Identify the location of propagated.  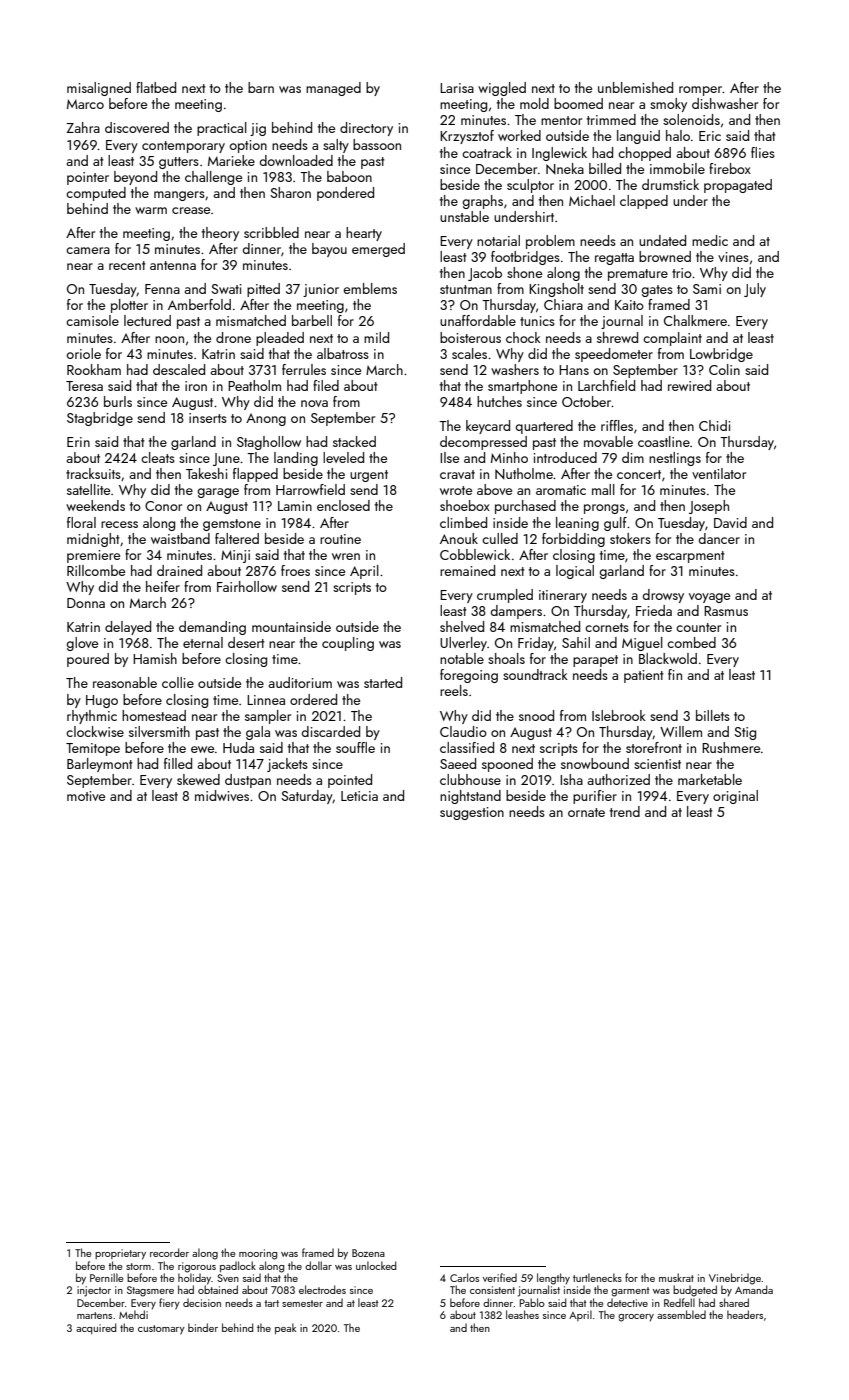
(738, 186).
